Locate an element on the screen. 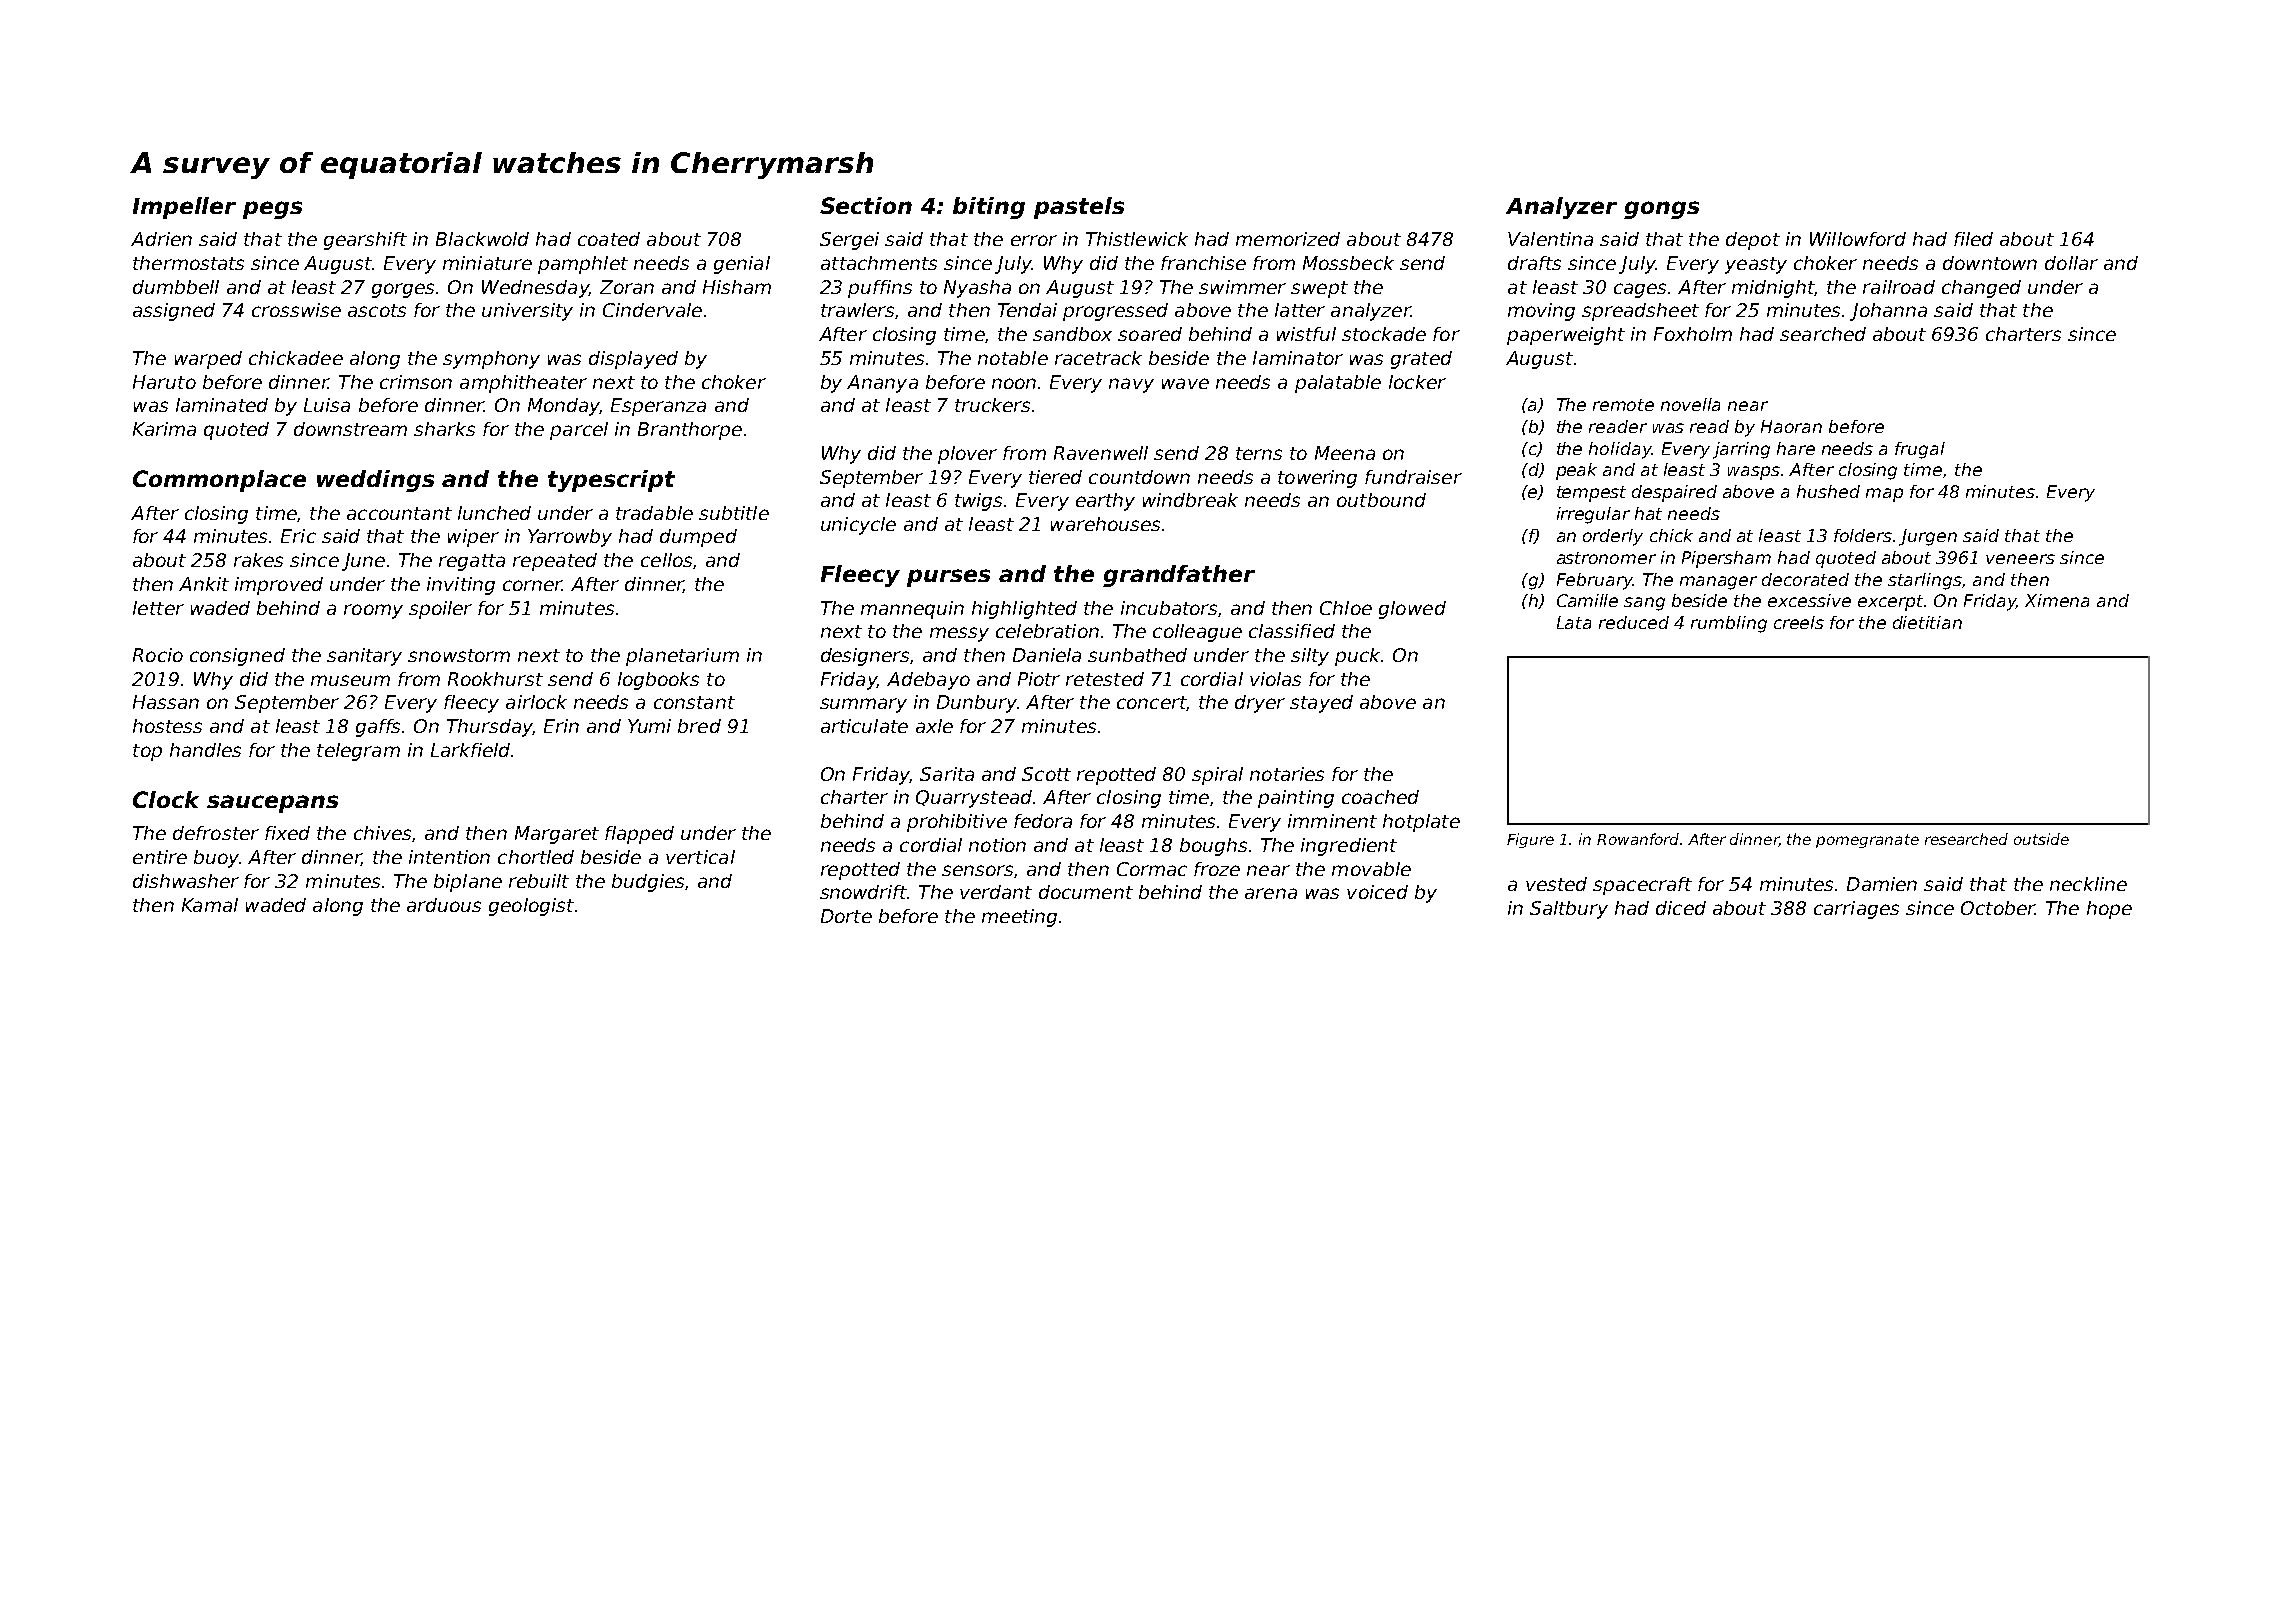  gongs is located at coordinates (1661, 210).
